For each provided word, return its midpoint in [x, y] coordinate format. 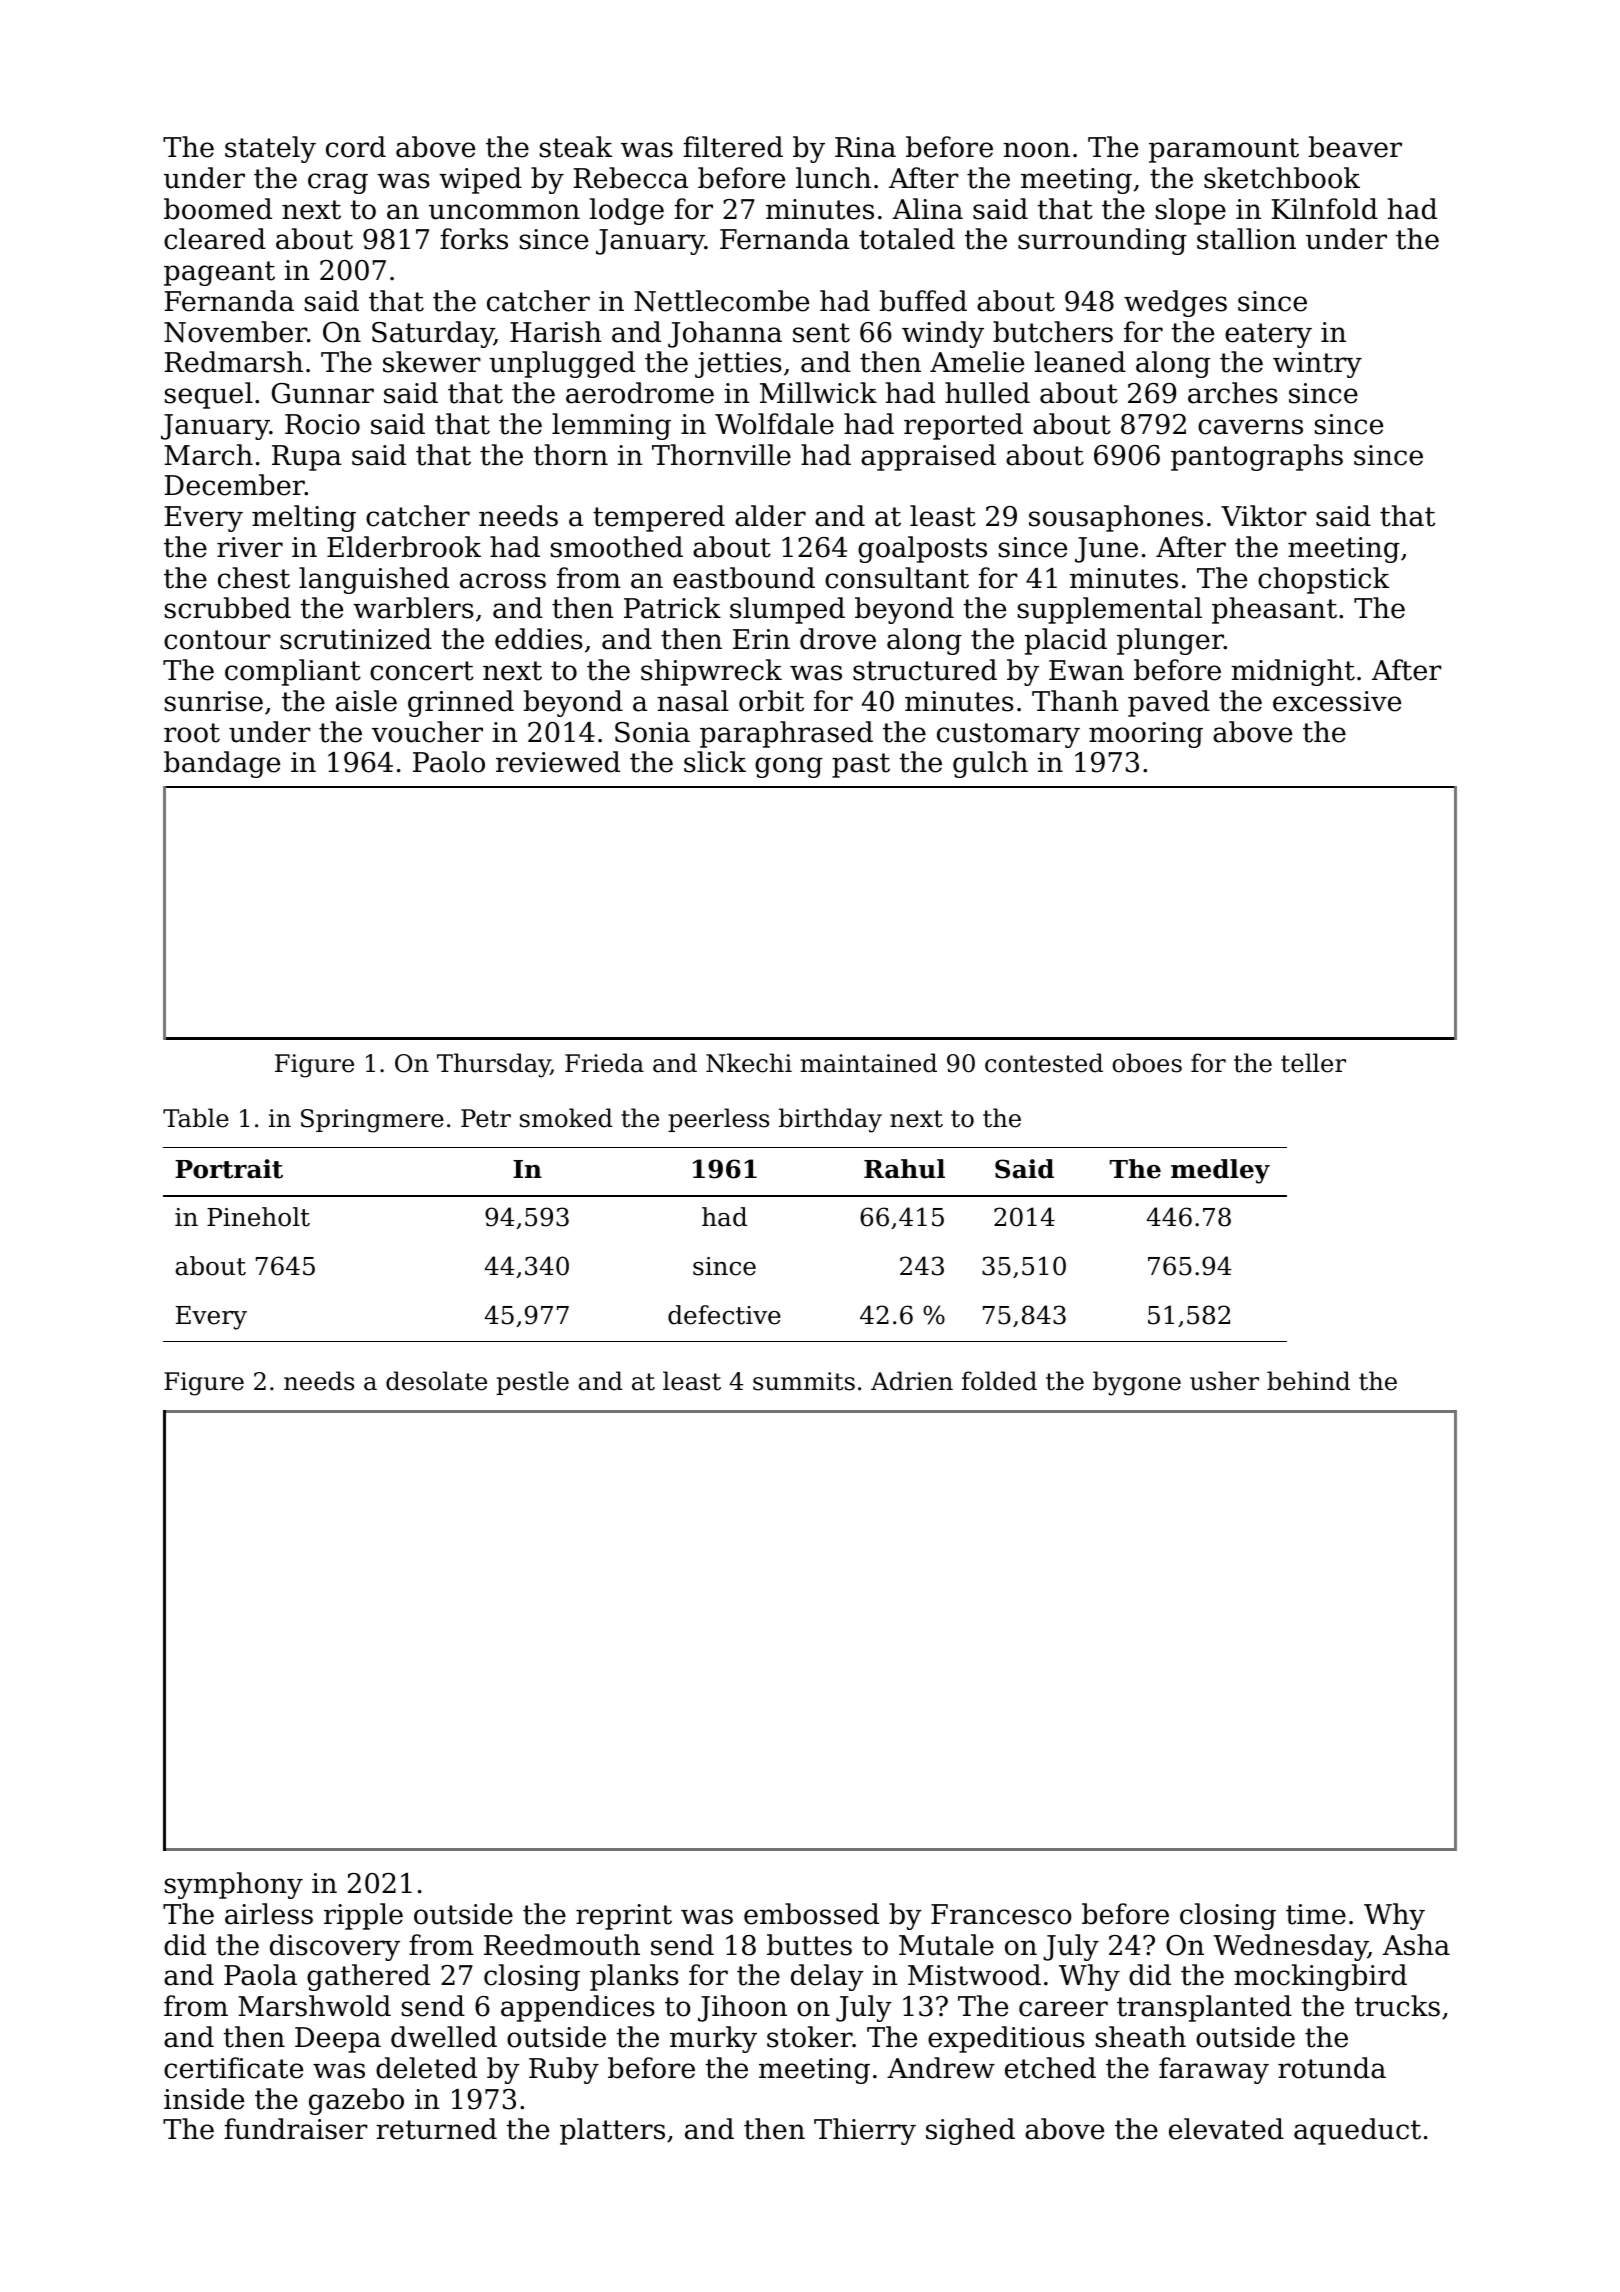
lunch [833, 178]
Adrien [912, 1381]
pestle [532, 1383]
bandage [222, 764]
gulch [990, 764]
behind [1308, 1381]
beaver [1355, 147]
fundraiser [296, 2129]
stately [270, 149]
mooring [1146, 735]
